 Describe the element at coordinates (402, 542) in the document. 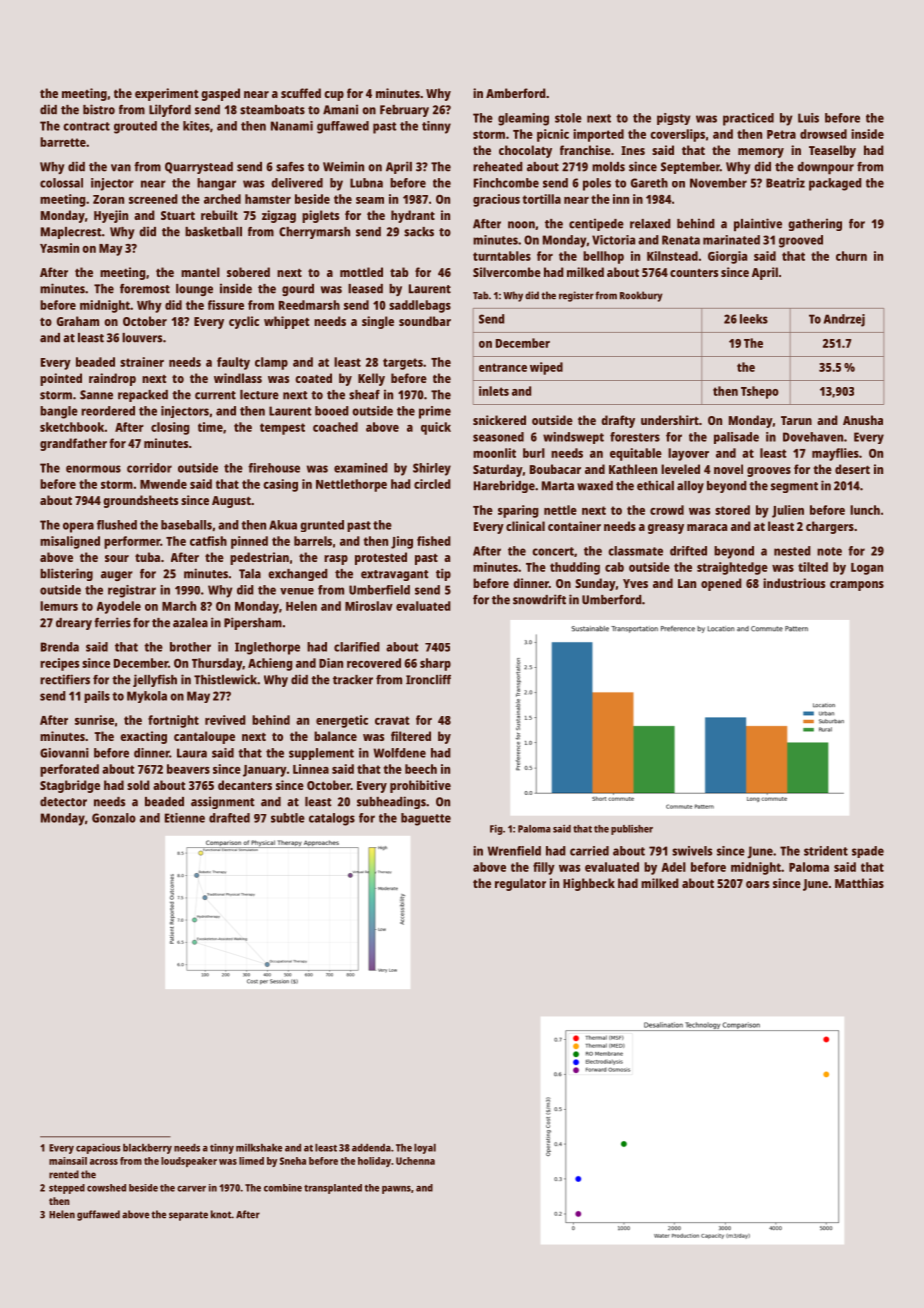

I see `Jing` at that location.
